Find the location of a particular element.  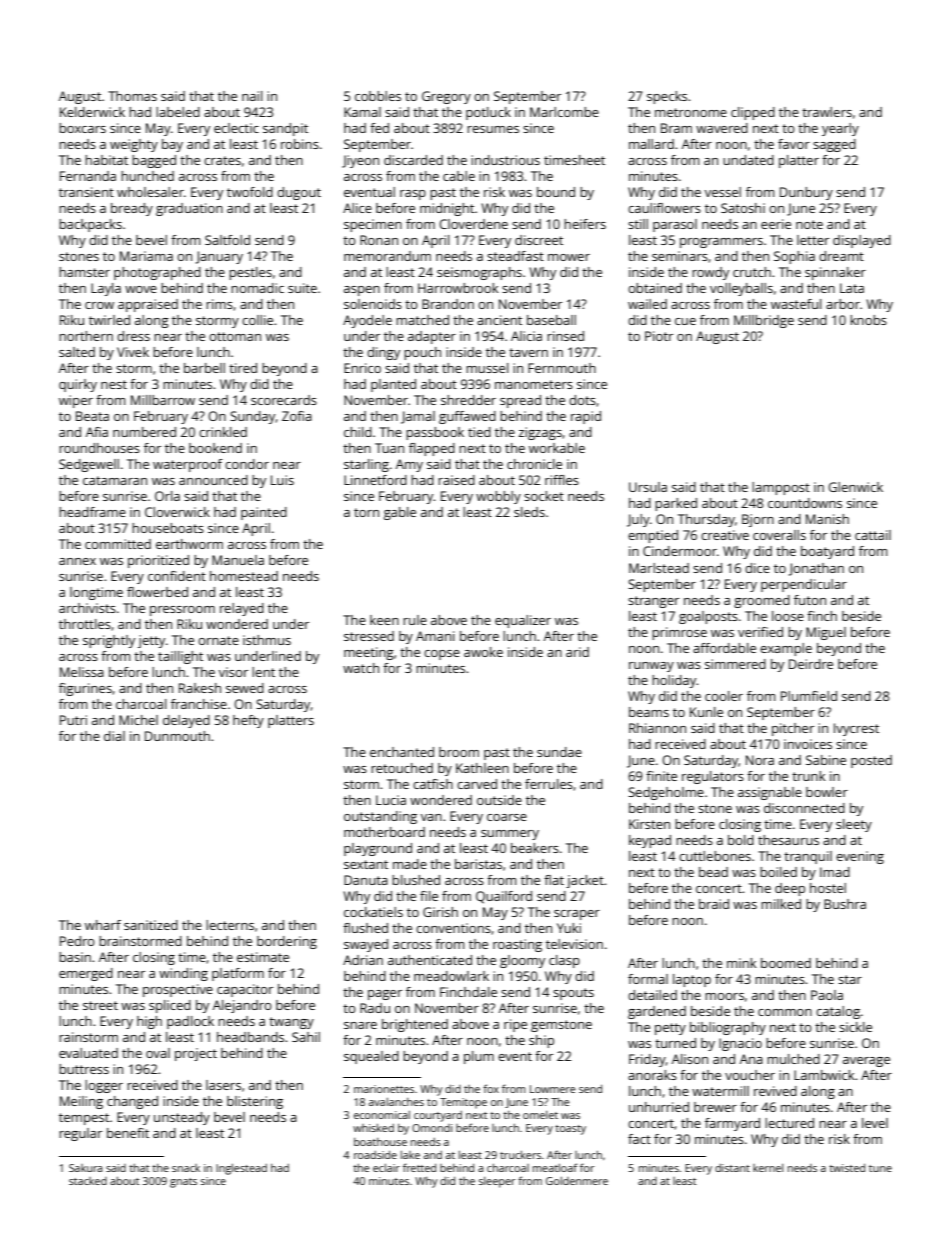

sanitized is located at coordinates (151, 925).
